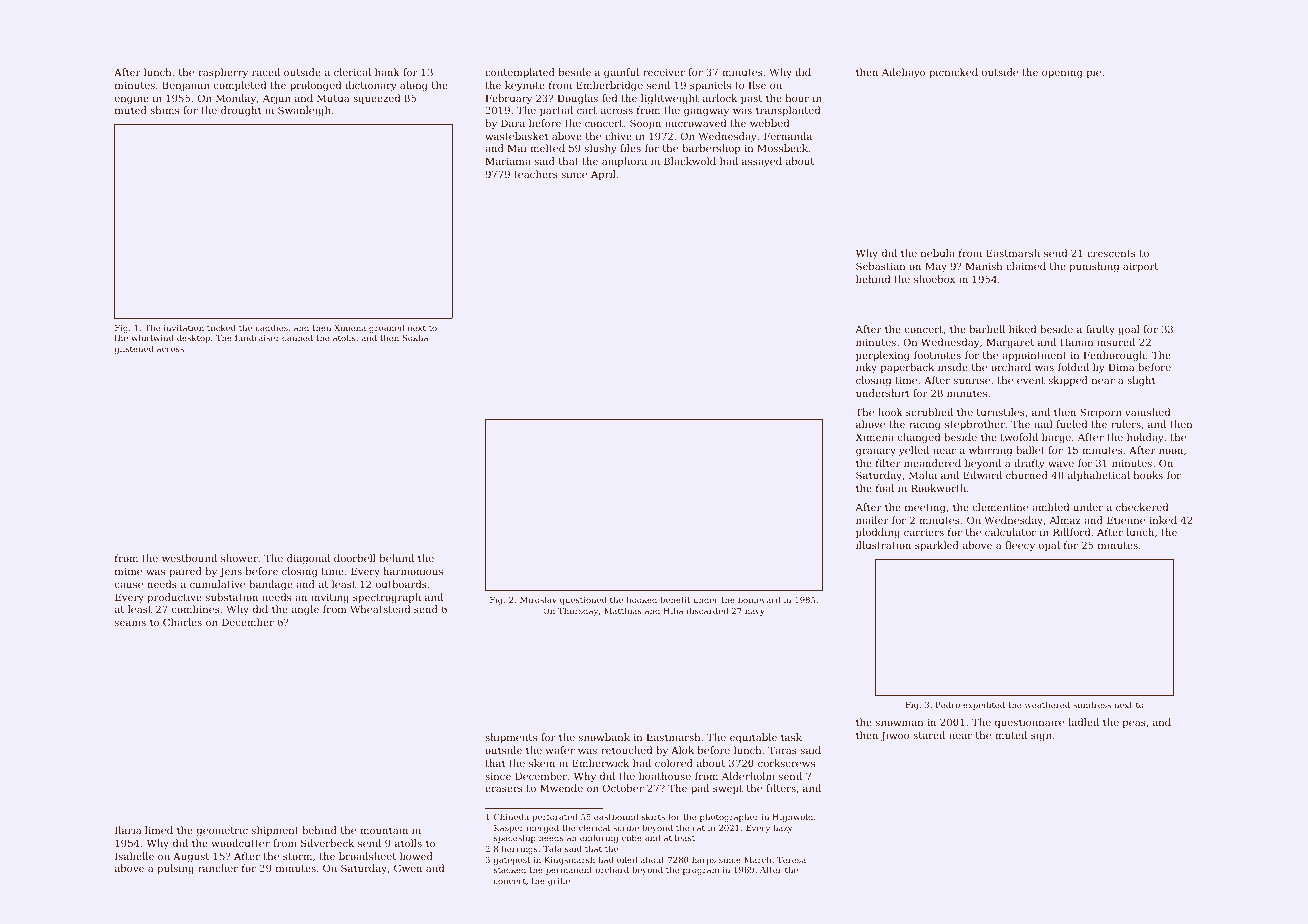  Describe the element at coordinates (266, 72) in the document. I see `raced` at that location.
